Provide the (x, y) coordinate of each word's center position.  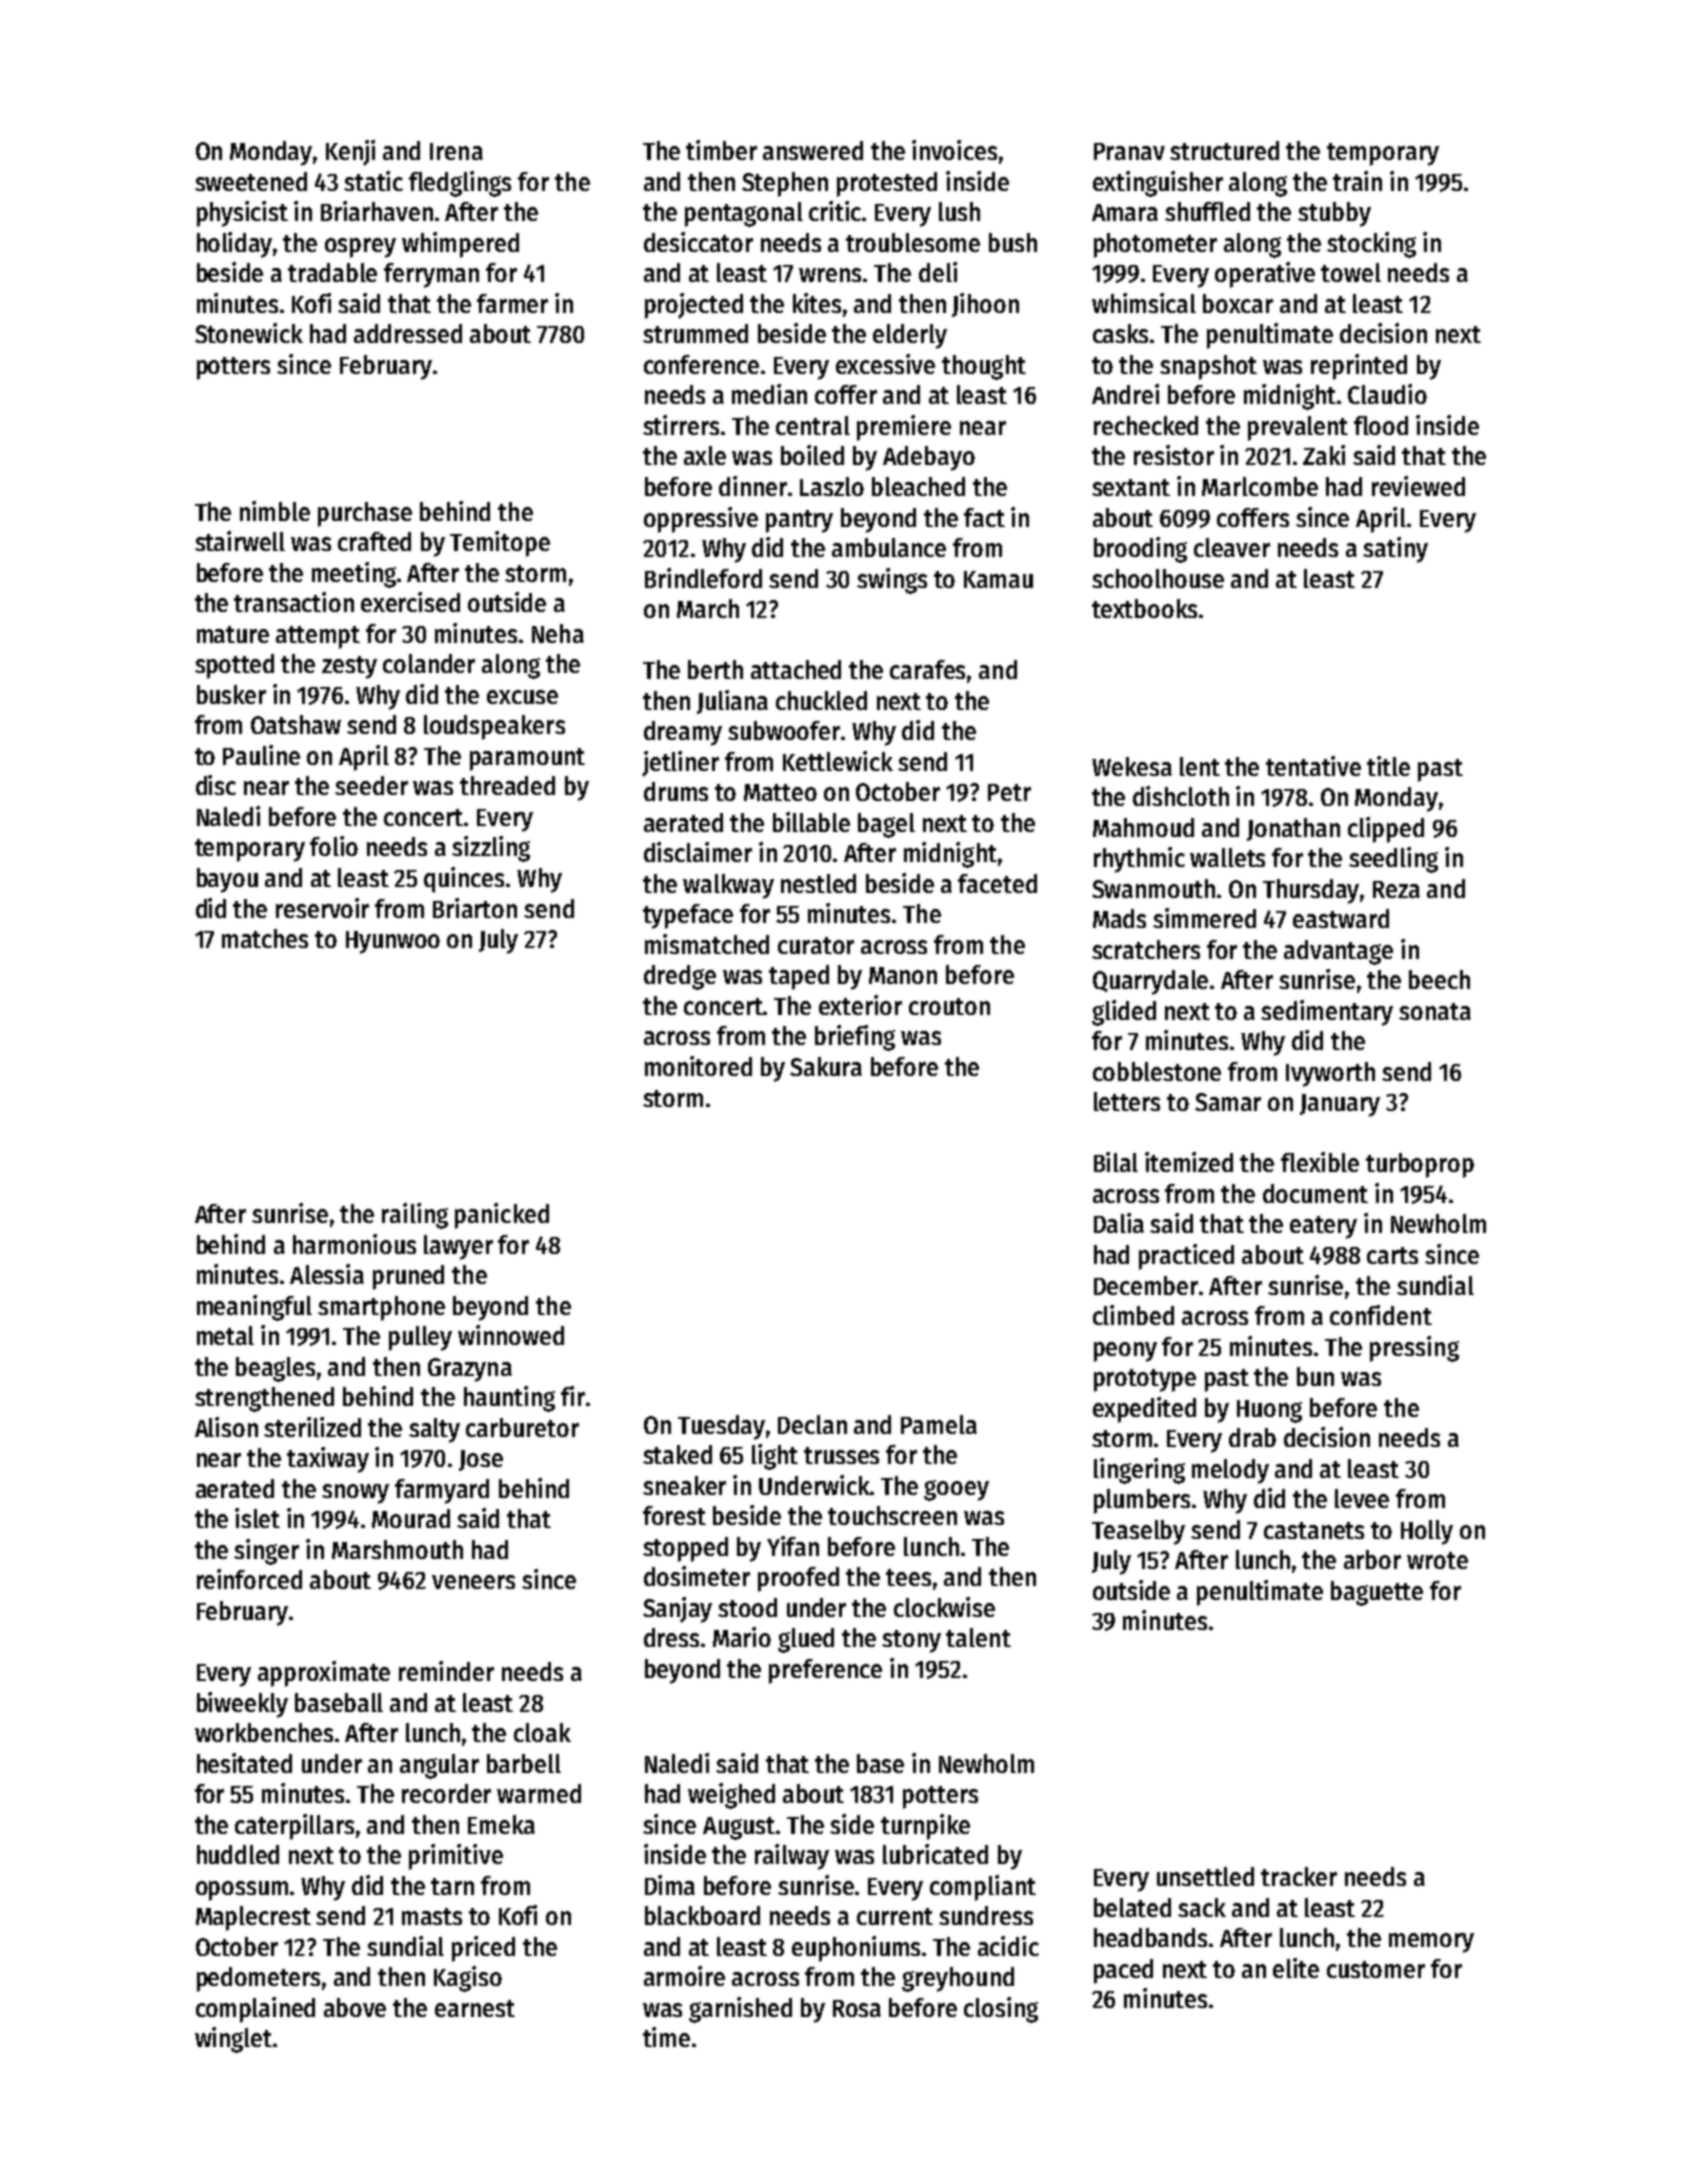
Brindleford (703, 578)
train (1357, 181)
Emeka (501, 1824)
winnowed (511, 1335)
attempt (318, 637)
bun (1315, 1376)
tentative (1313, 766)
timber (721, 150)
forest (674, 1515)
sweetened (251, 181)
